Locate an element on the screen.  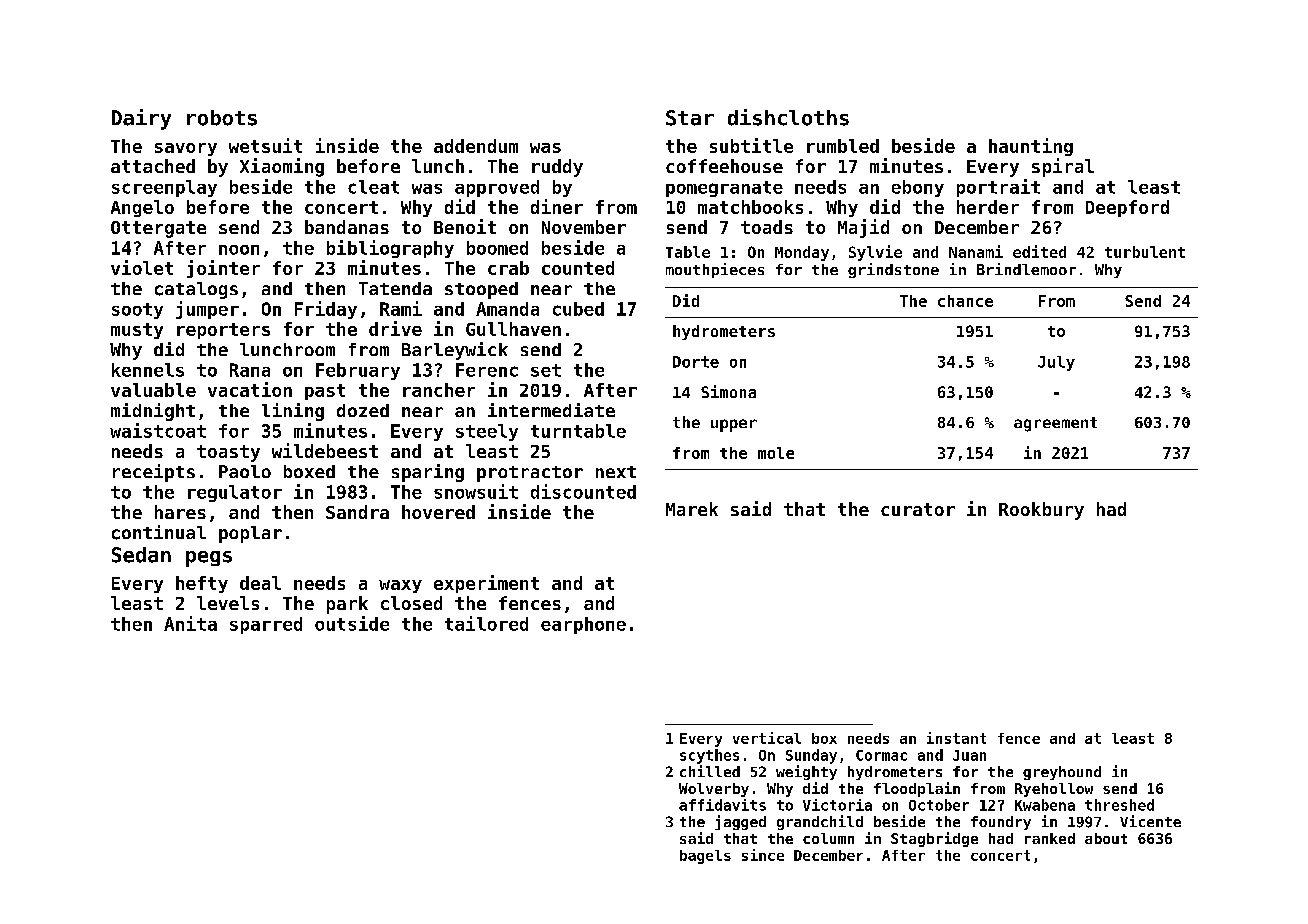
outside is located at coordinates (352, 623).
